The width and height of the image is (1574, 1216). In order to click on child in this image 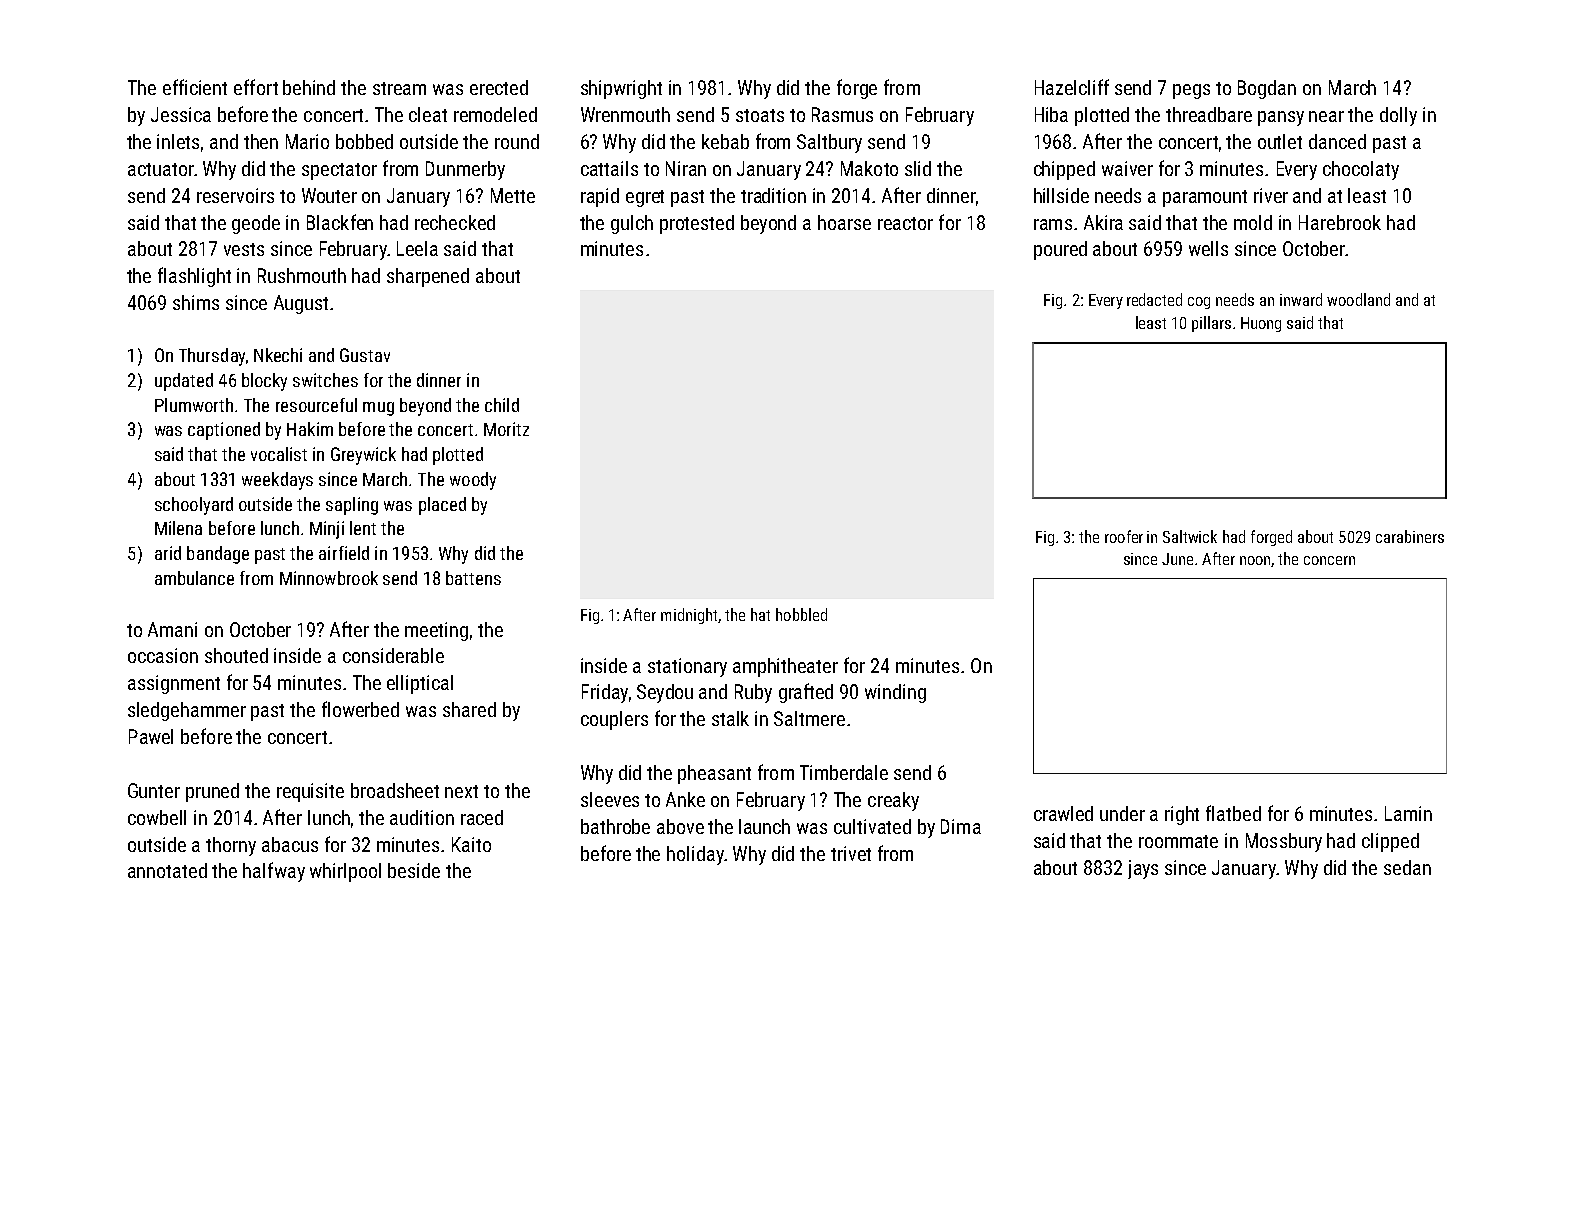, I will do `click(502, 405)`.
